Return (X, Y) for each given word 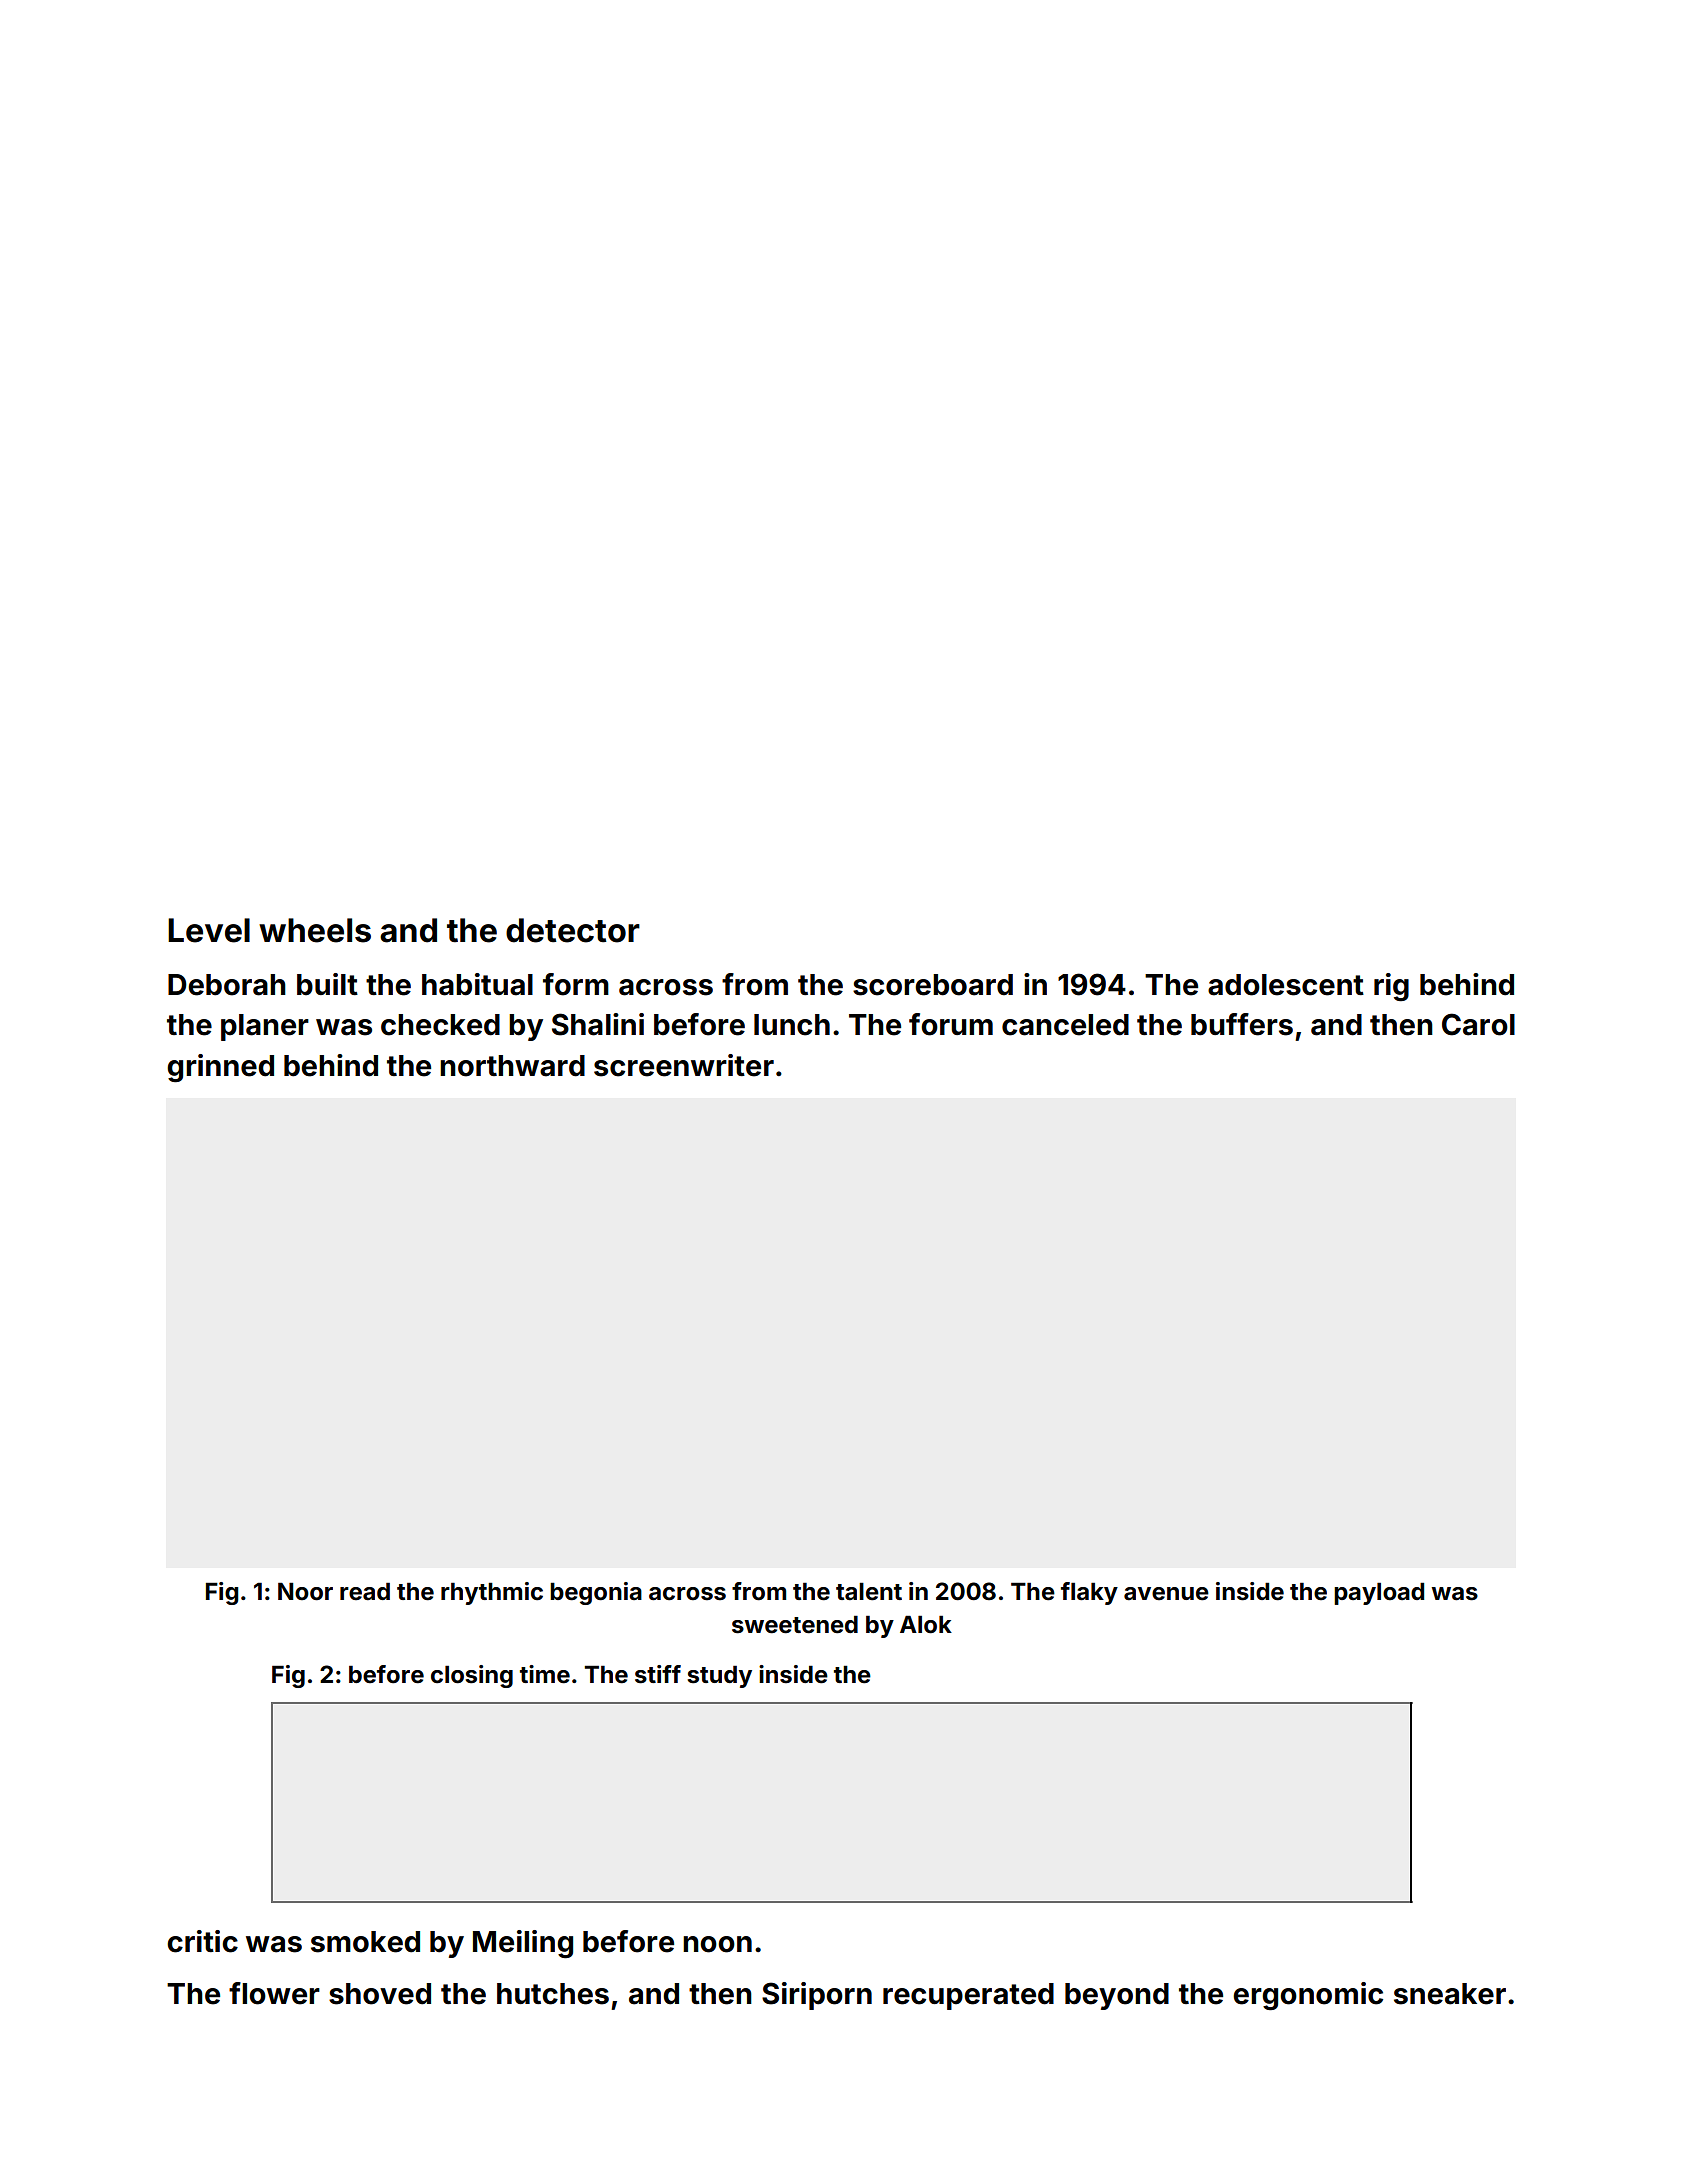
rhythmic (492, 1593)
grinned (220, 1068)
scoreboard (933, 985)
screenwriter (684, 1065)
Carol (1478, 1024)
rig (1391, 987)
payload (1379, 1593)
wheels (315, 930)
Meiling (523, 1944)
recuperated (968, 1996)
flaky (1089, 1593)
